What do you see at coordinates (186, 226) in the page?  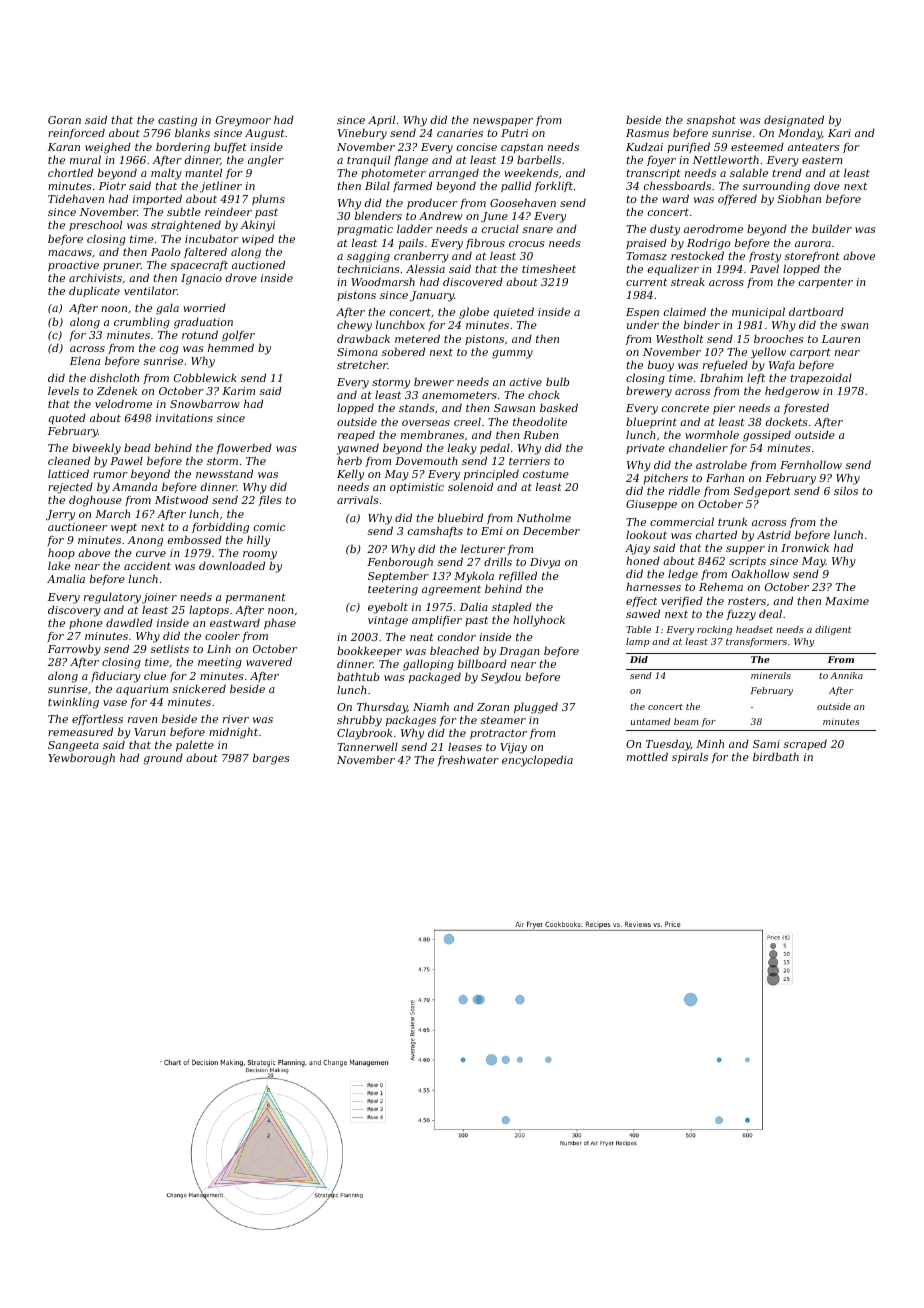 I see `straightened` at bounding box center [186, 226].
